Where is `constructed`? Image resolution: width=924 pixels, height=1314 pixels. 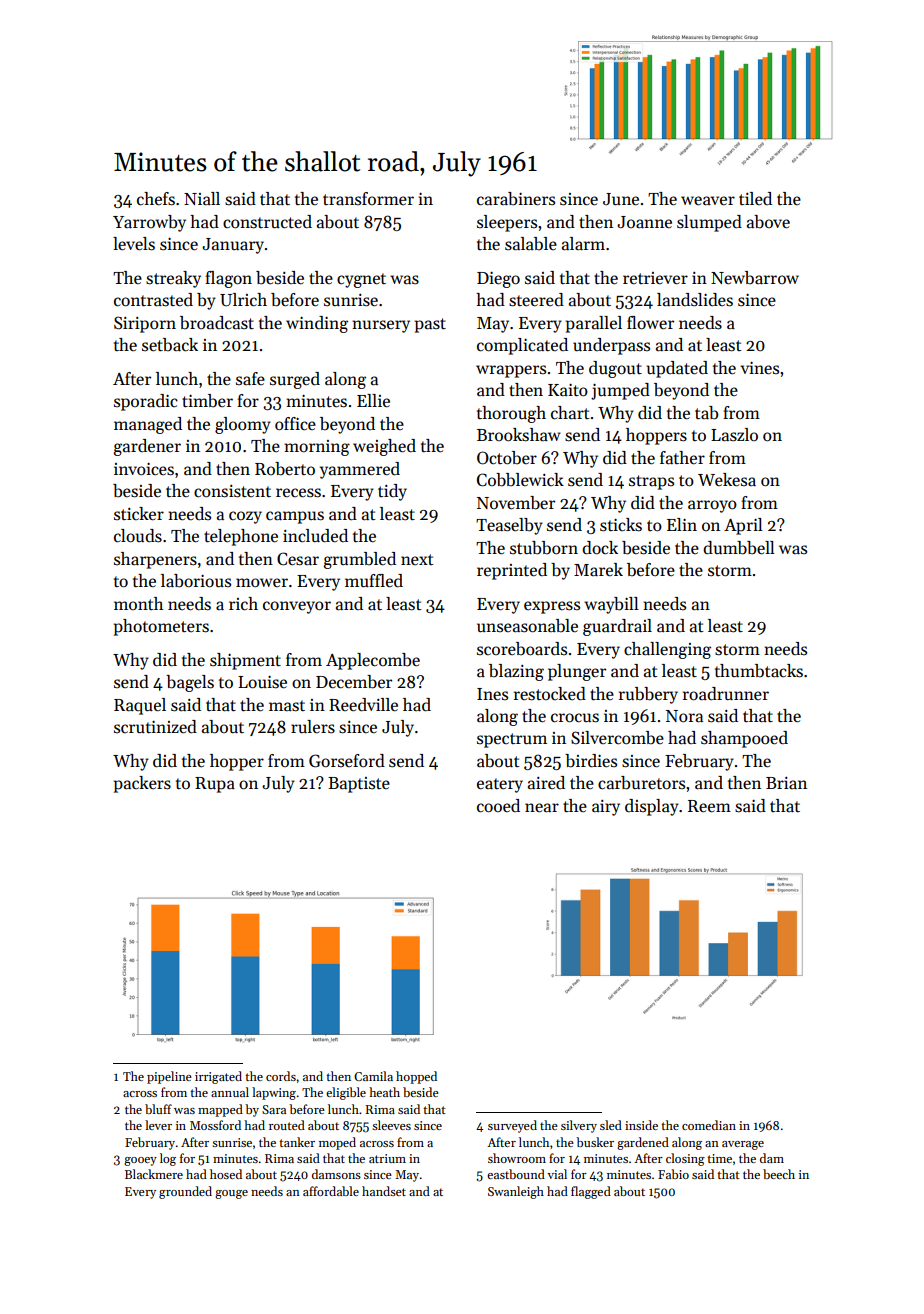 constructed is located at coordinates (267, 222).
